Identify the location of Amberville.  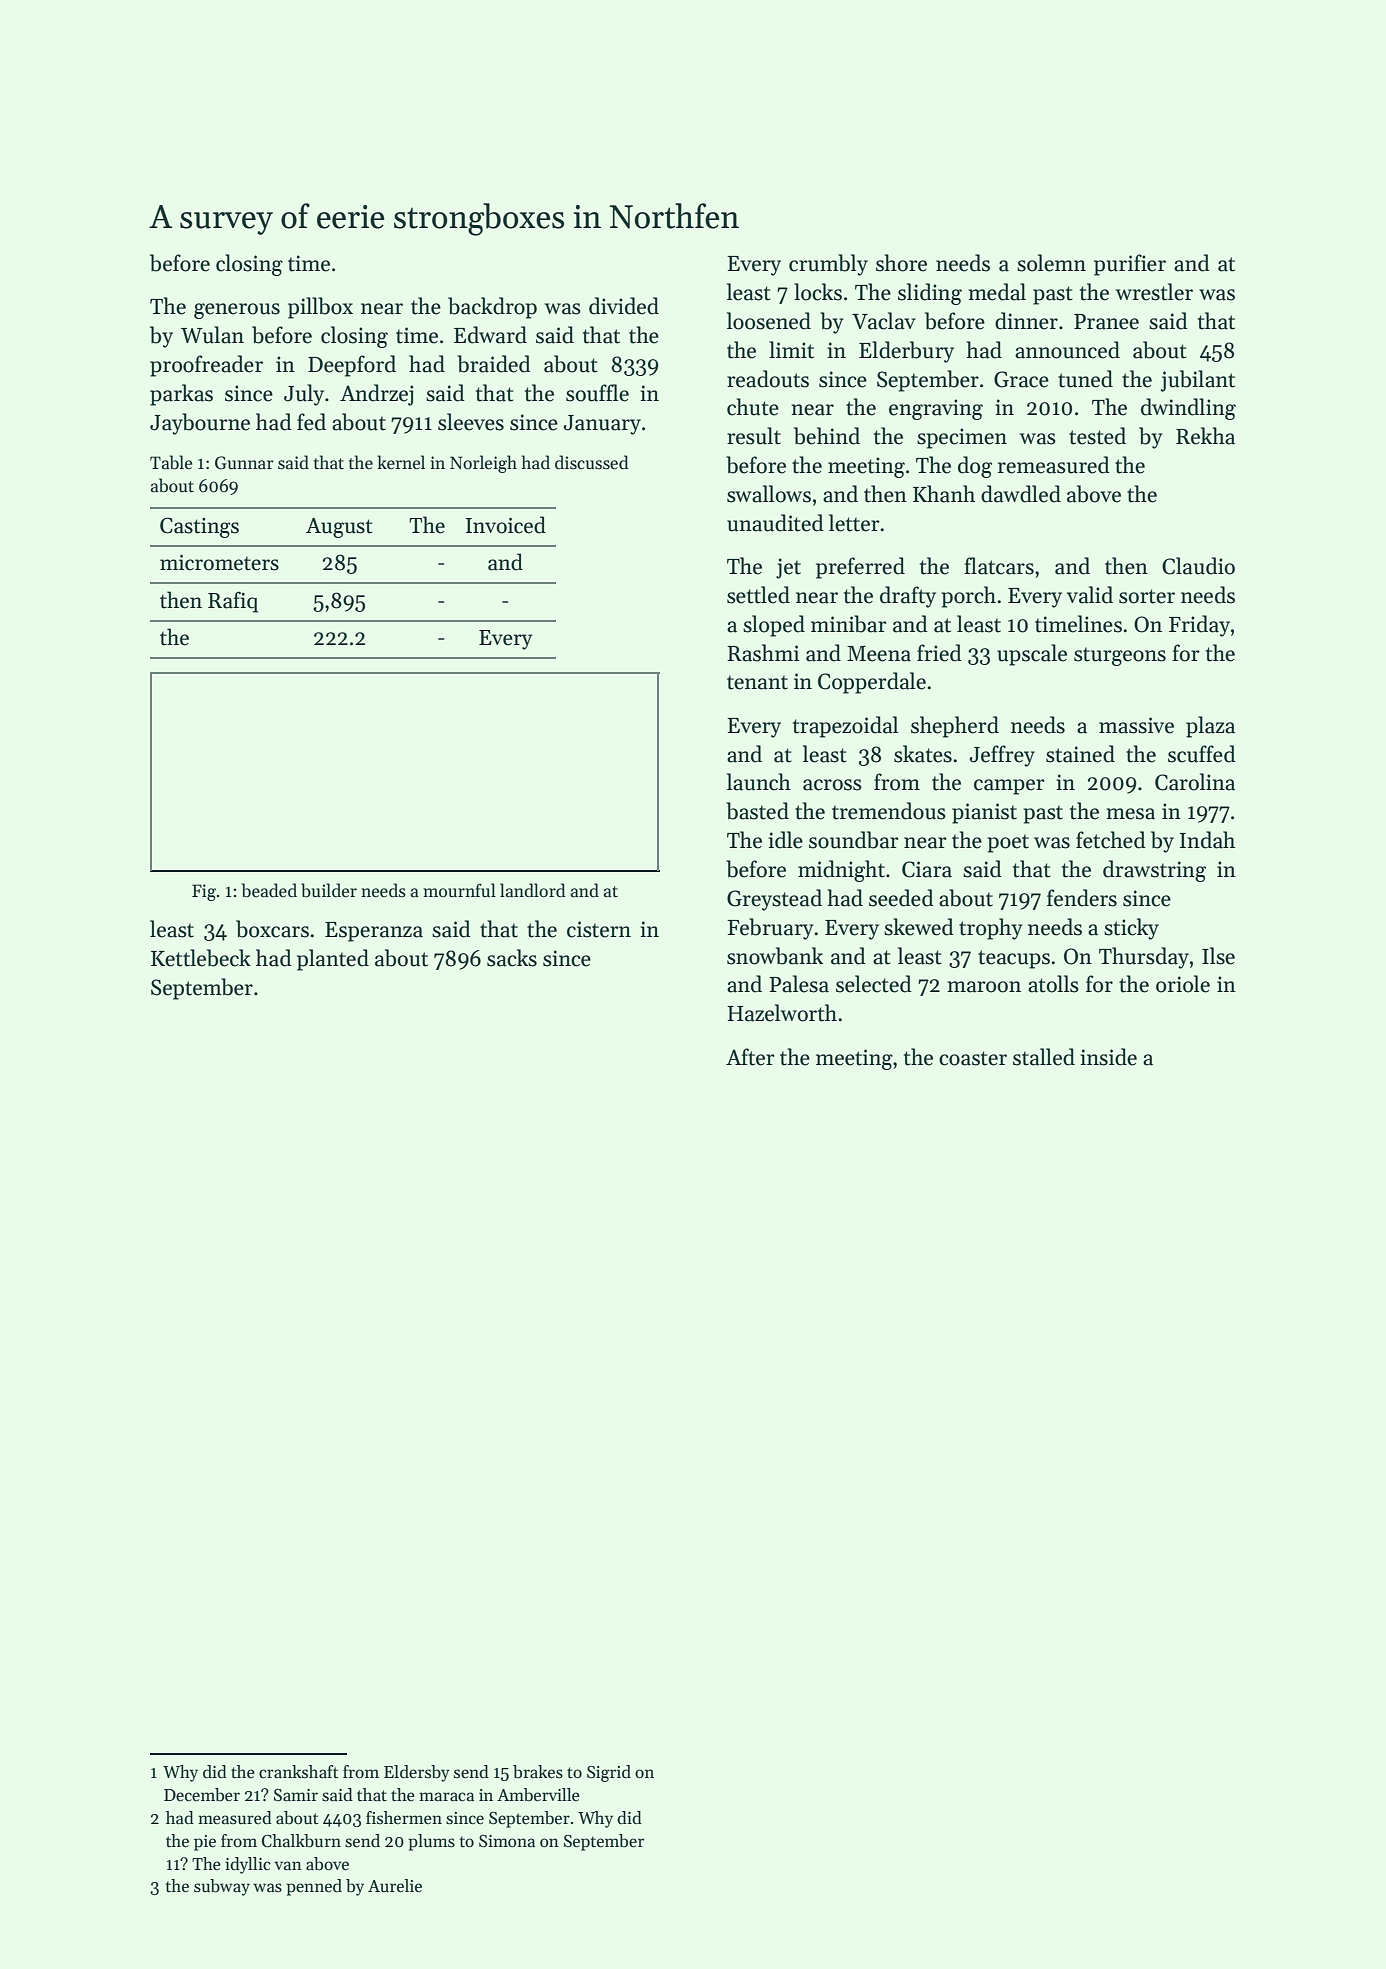
(538, 1795).
